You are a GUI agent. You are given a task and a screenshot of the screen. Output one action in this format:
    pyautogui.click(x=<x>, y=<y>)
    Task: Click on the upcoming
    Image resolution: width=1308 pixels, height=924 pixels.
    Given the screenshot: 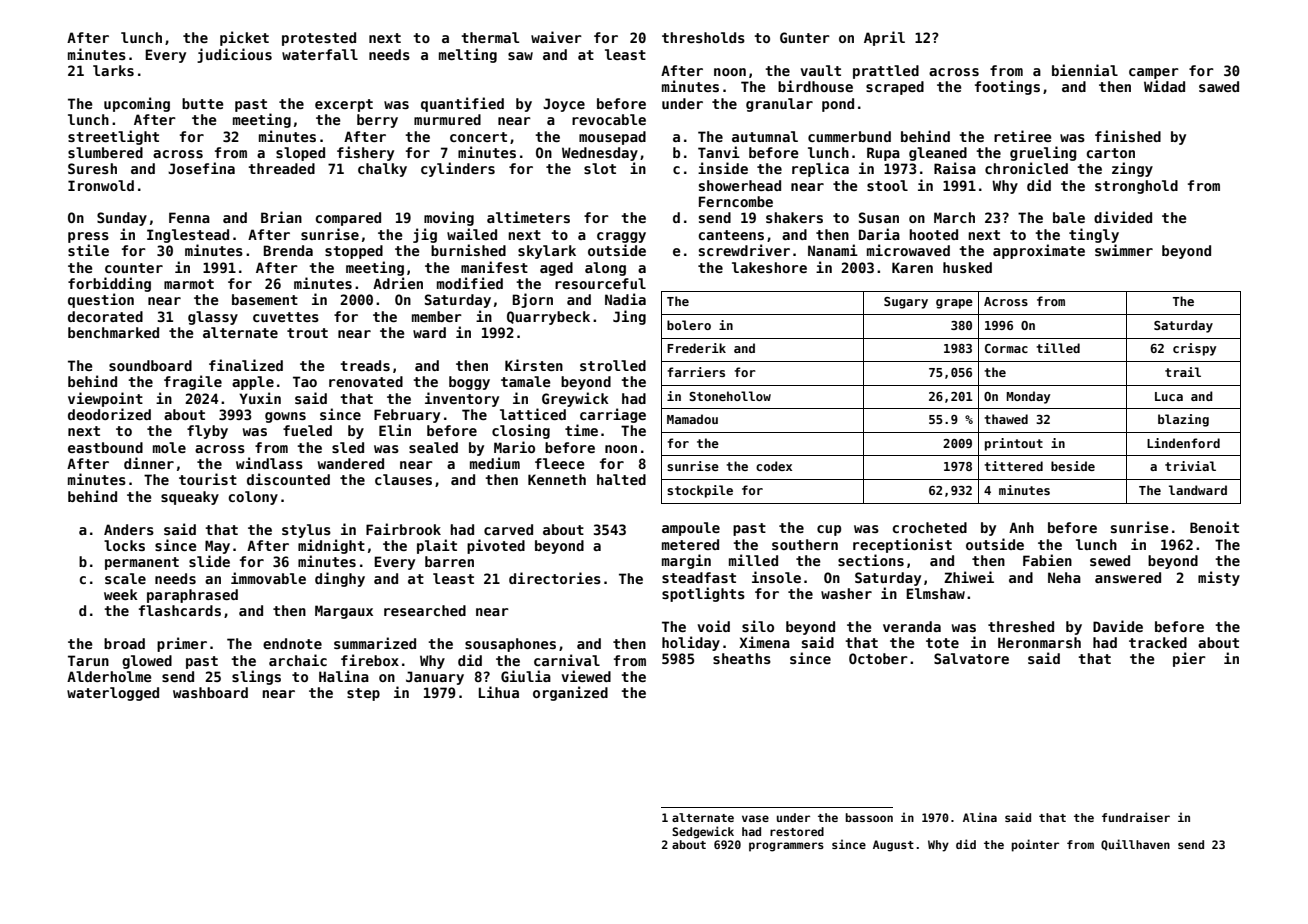 What is the action you would take?
    pyautogui.click(x=137, y=104)
